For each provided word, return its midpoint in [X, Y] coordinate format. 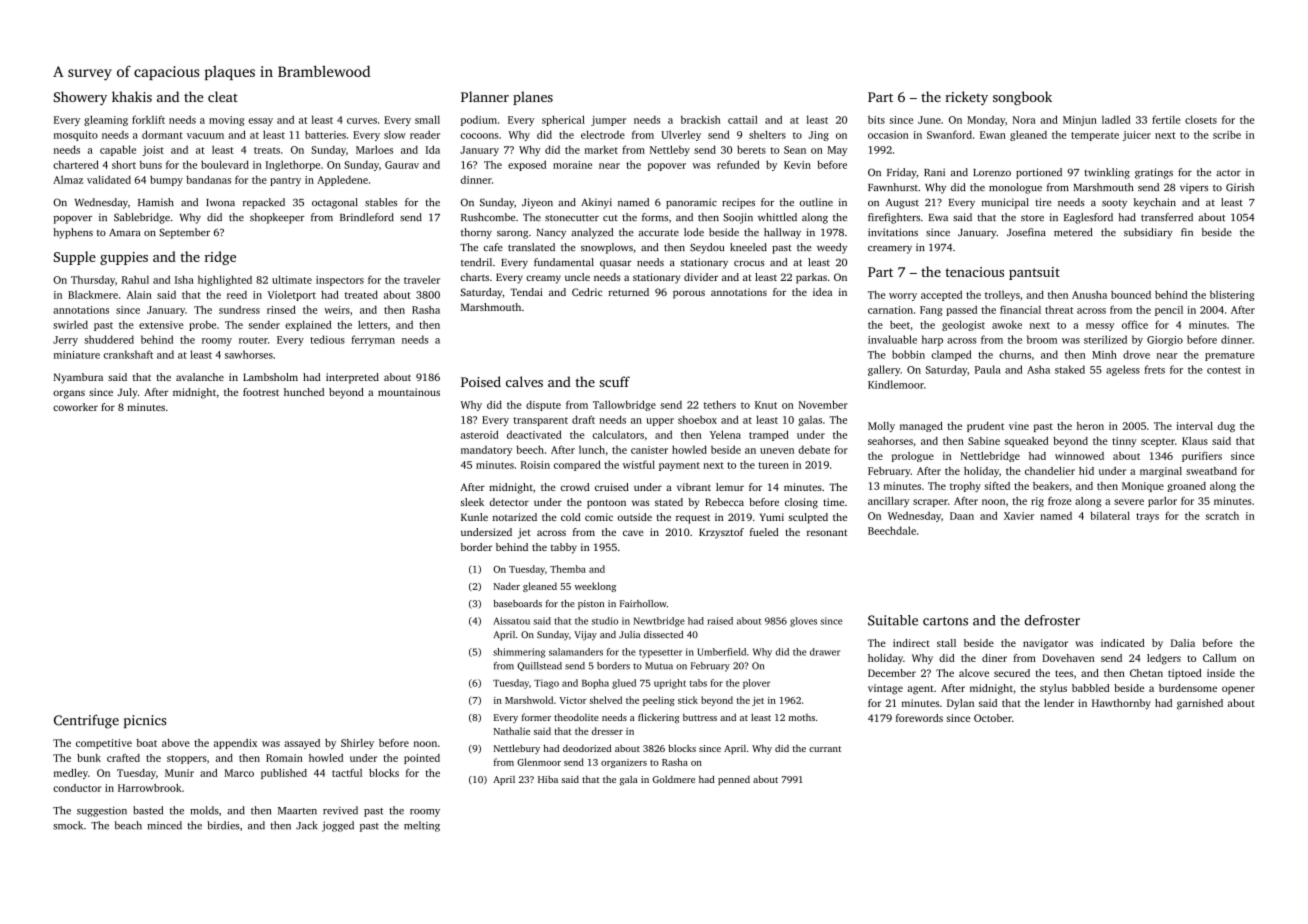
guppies [124, 258]
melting [422, 826]
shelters [767, 134]
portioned [1039, 173]
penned [734, 780]
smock [68, 825]
